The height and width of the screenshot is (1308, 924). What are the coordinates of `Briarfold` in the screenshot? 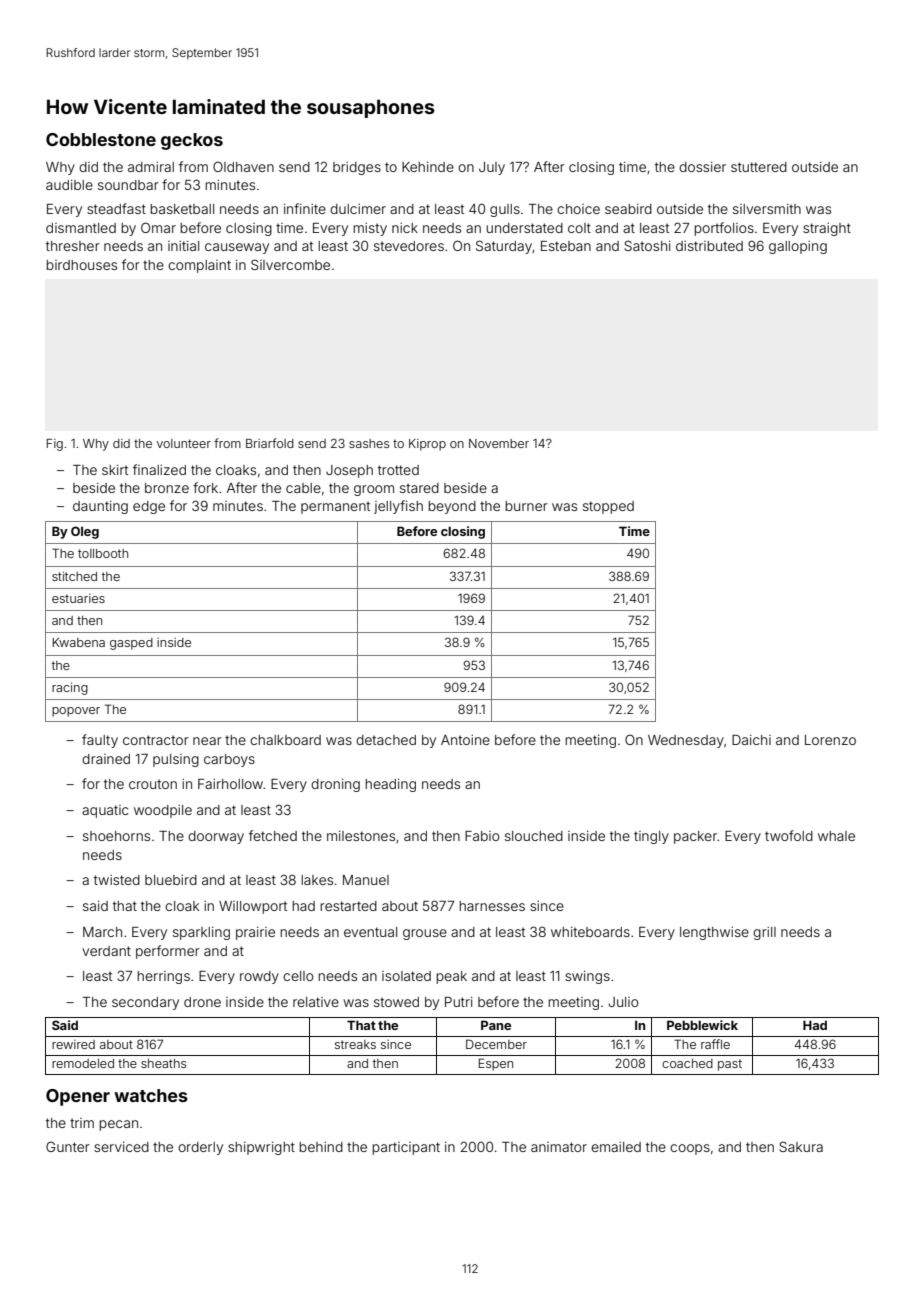 It's located at (270, 443).
